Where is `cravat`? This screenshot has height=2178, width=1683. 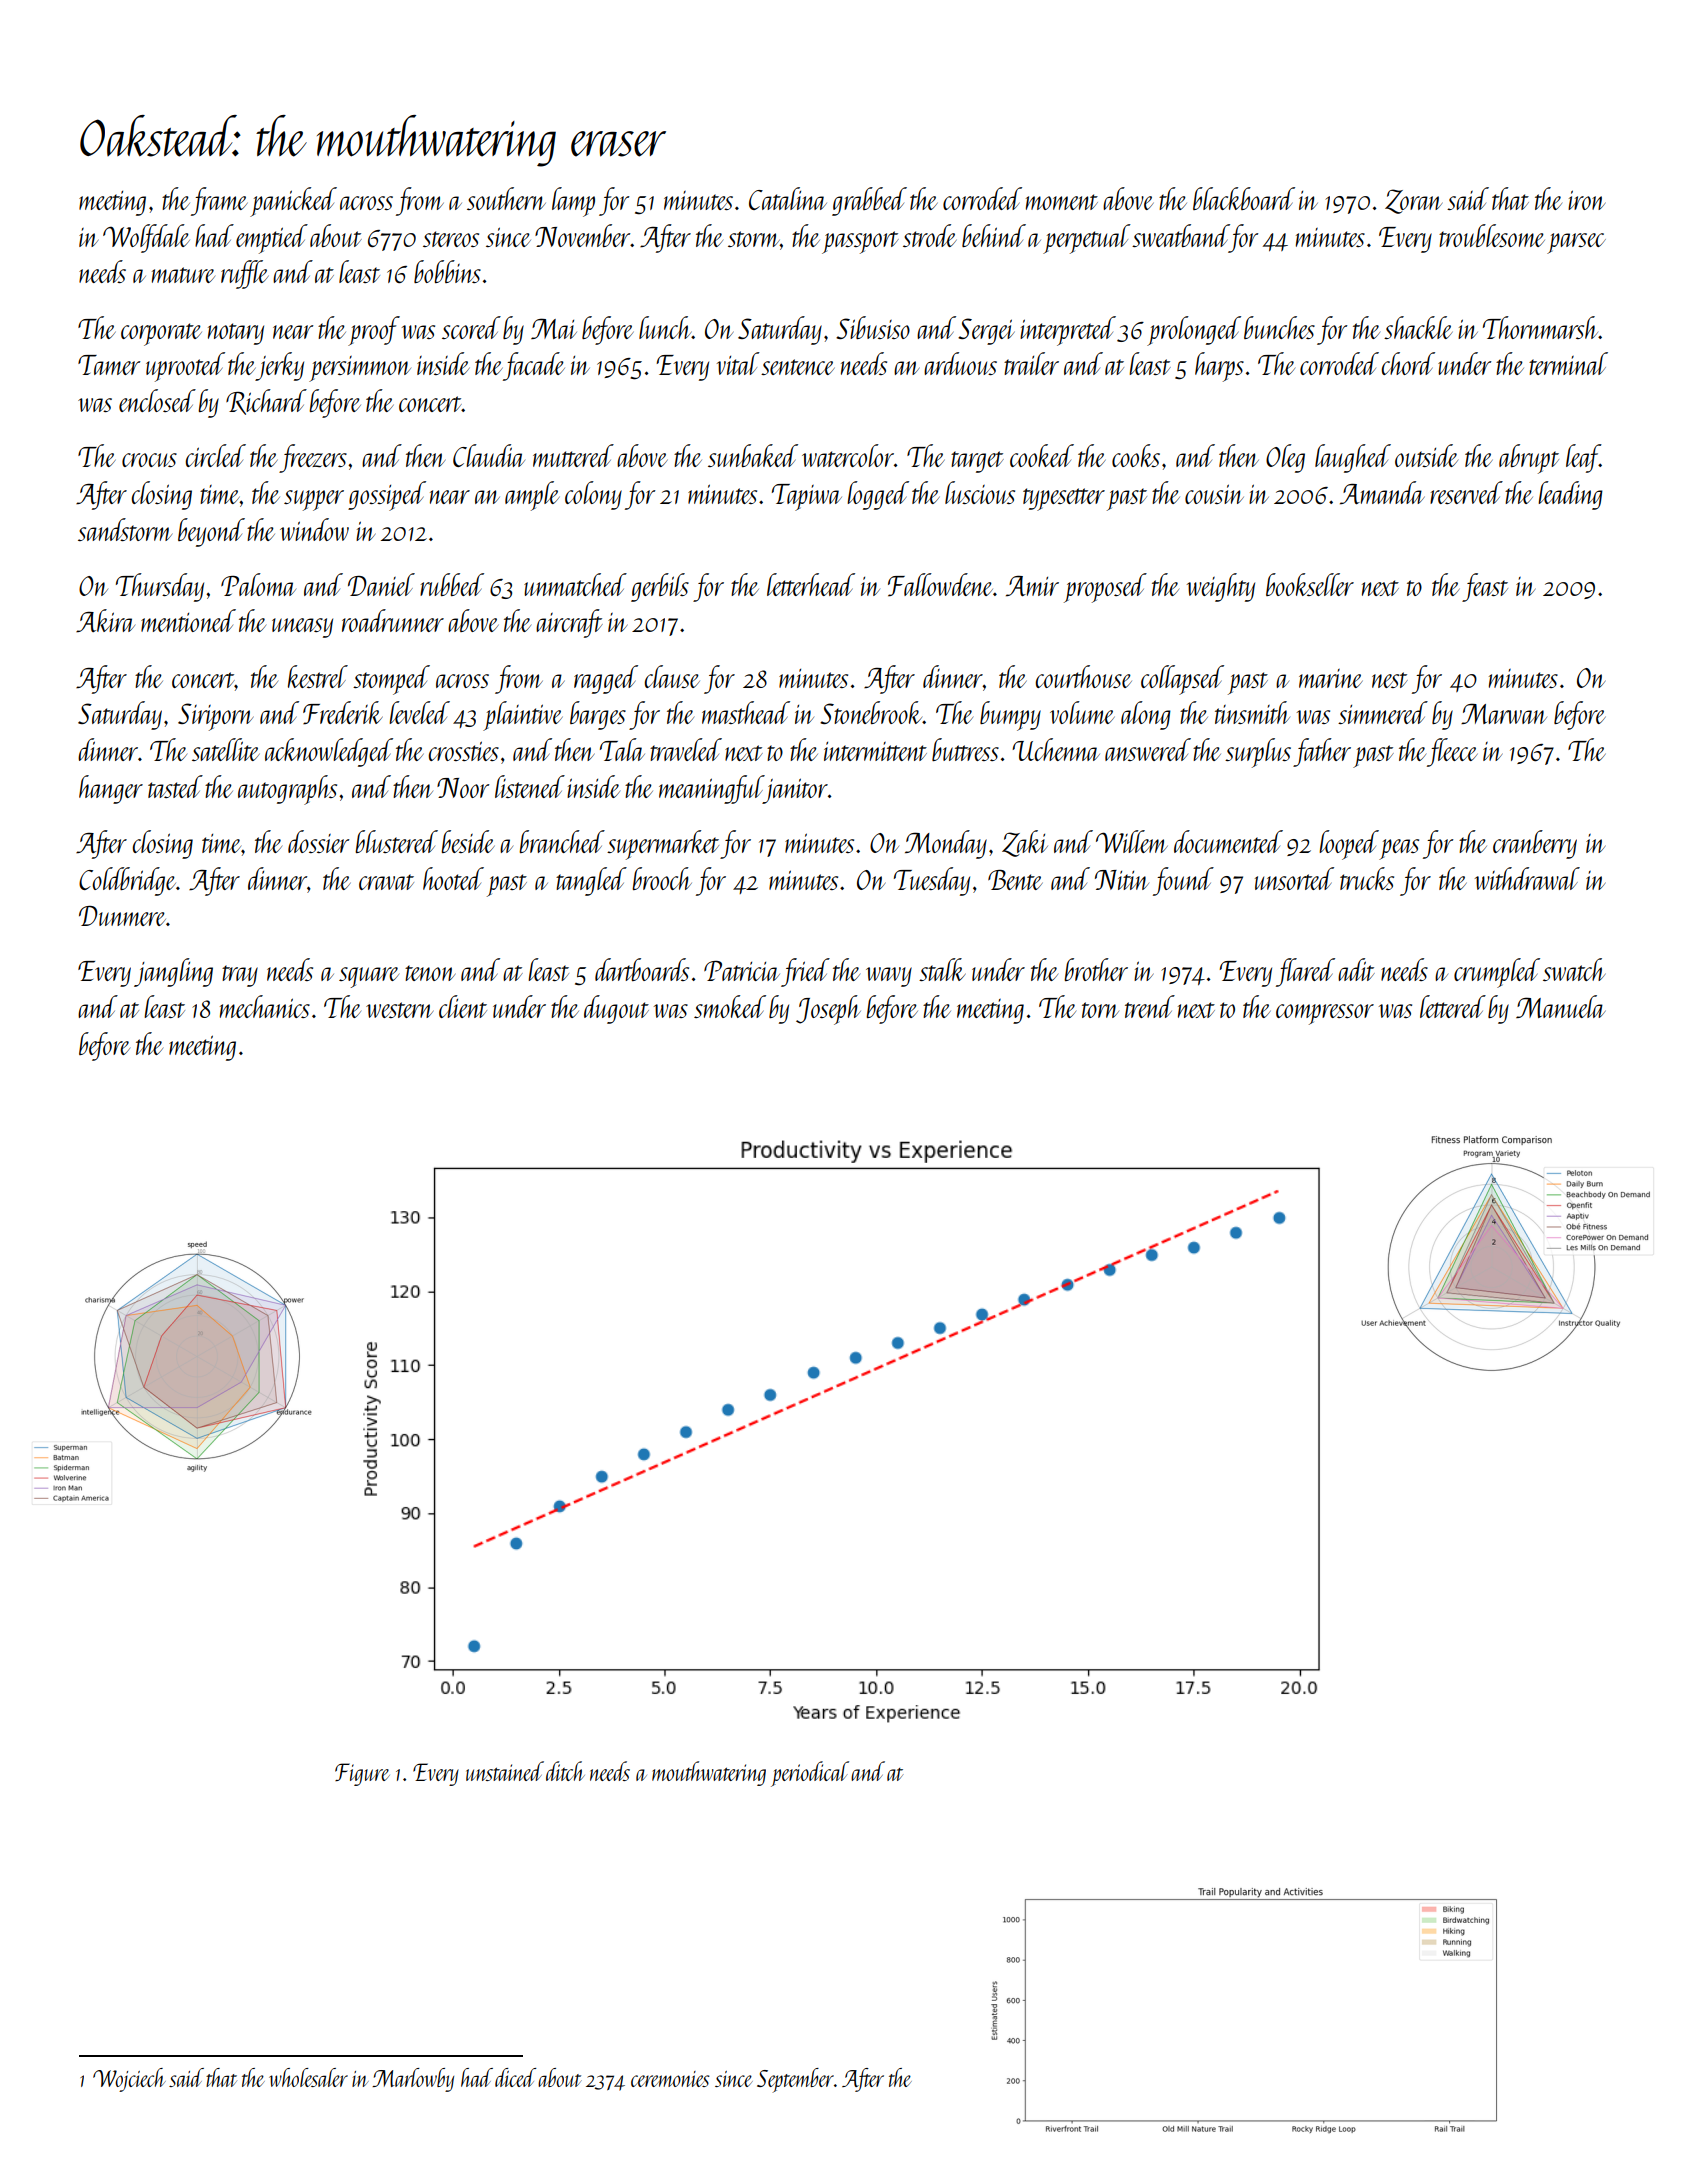 cravat is located at coordinates (386, 882).
